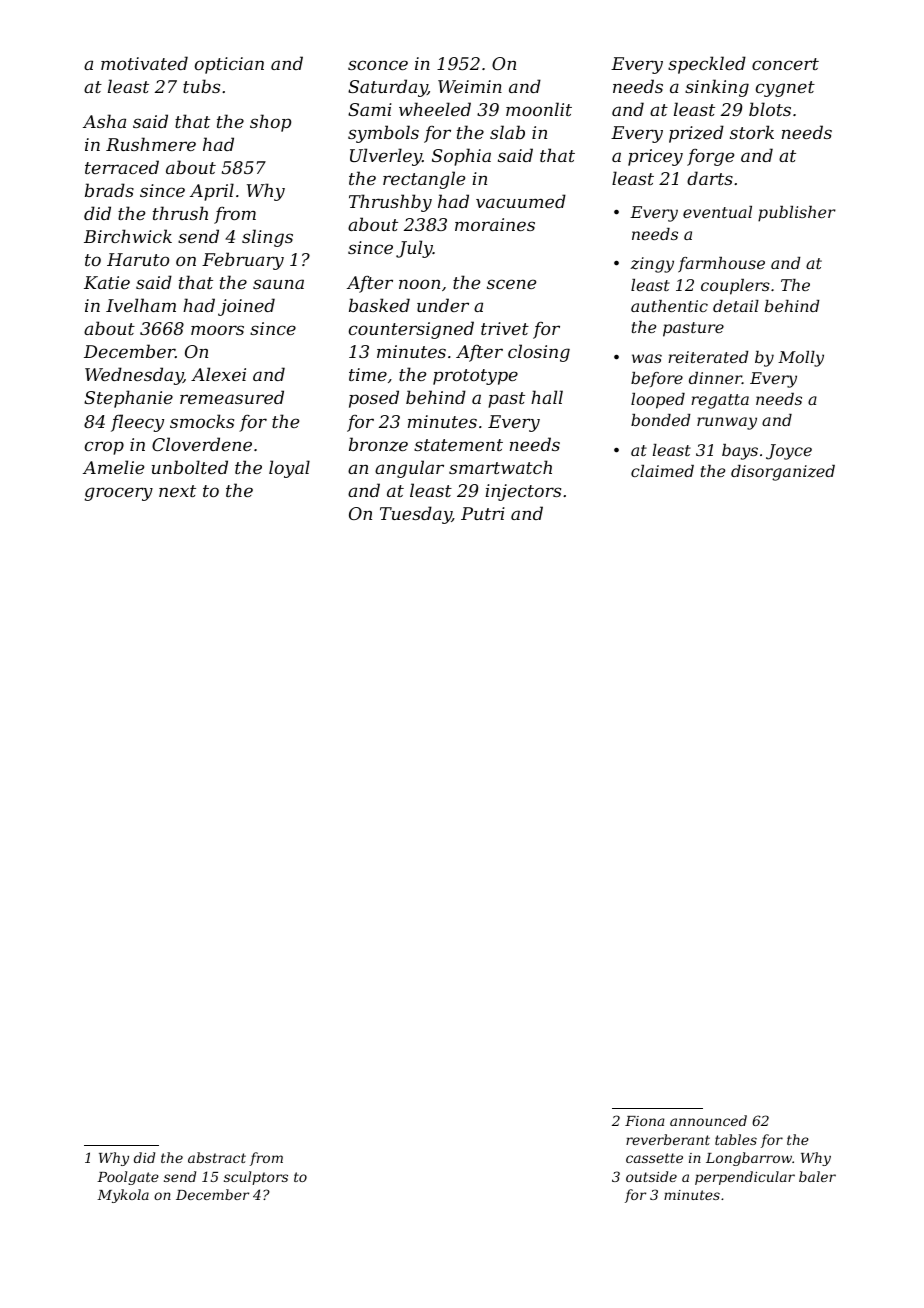  I want to click on disorganized, so click(783, 473).
